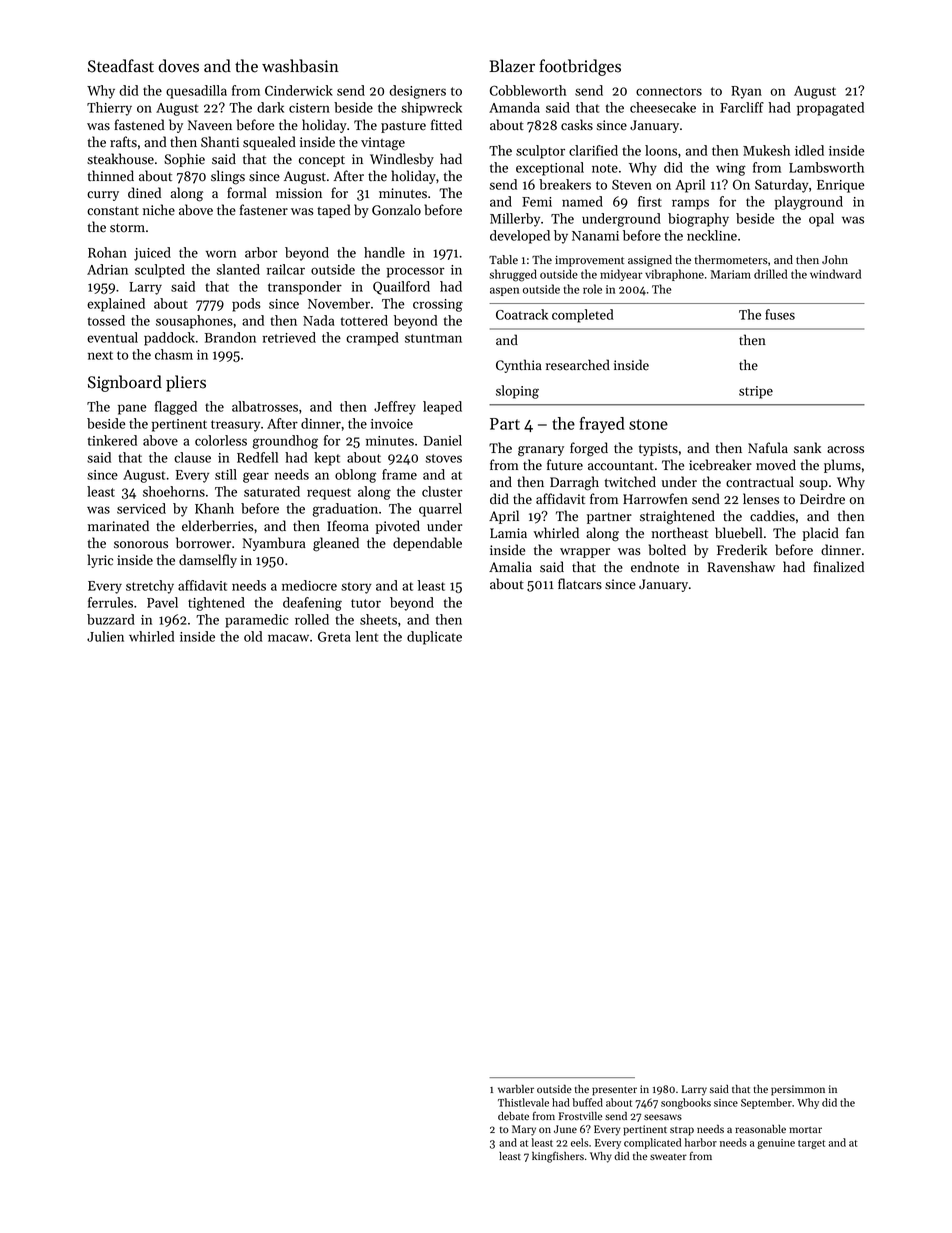  I want to click on old, so click(253, 636).
